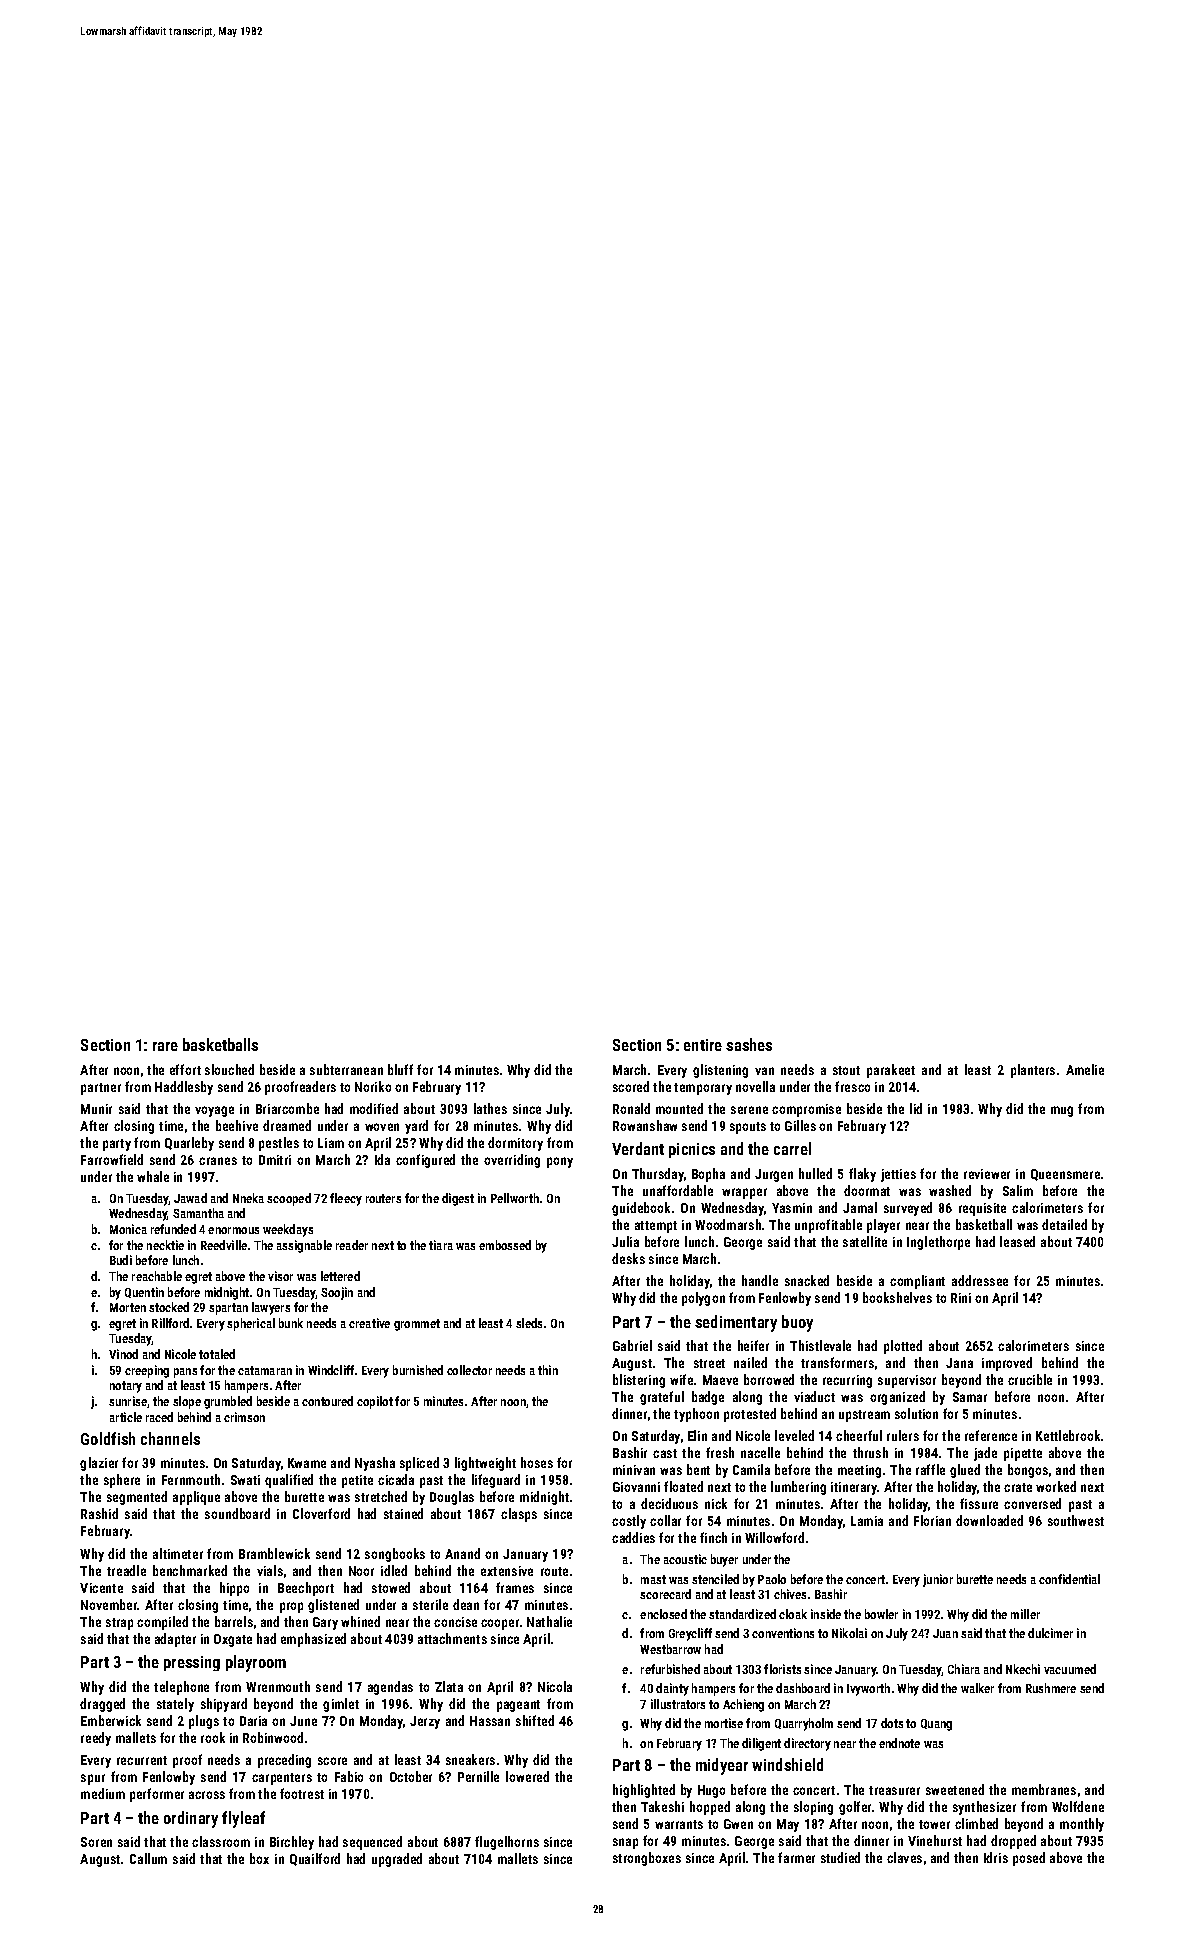  Describe the element at coordinates (790, 1594) in the screenshot. I see `chives` at that location.
